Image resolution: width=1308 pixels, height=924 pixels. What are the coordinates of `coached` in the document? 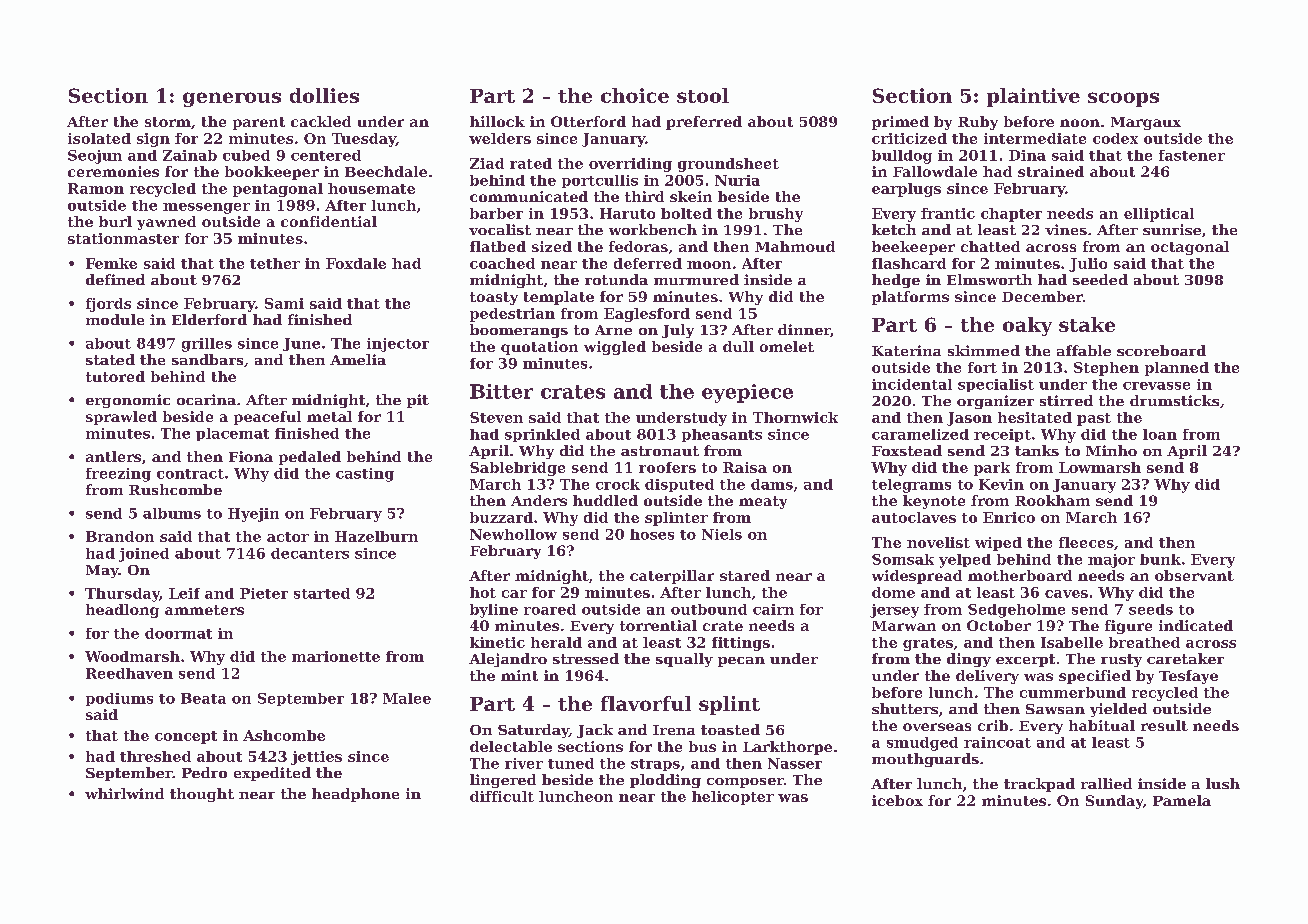 It's located at (502, 263).
